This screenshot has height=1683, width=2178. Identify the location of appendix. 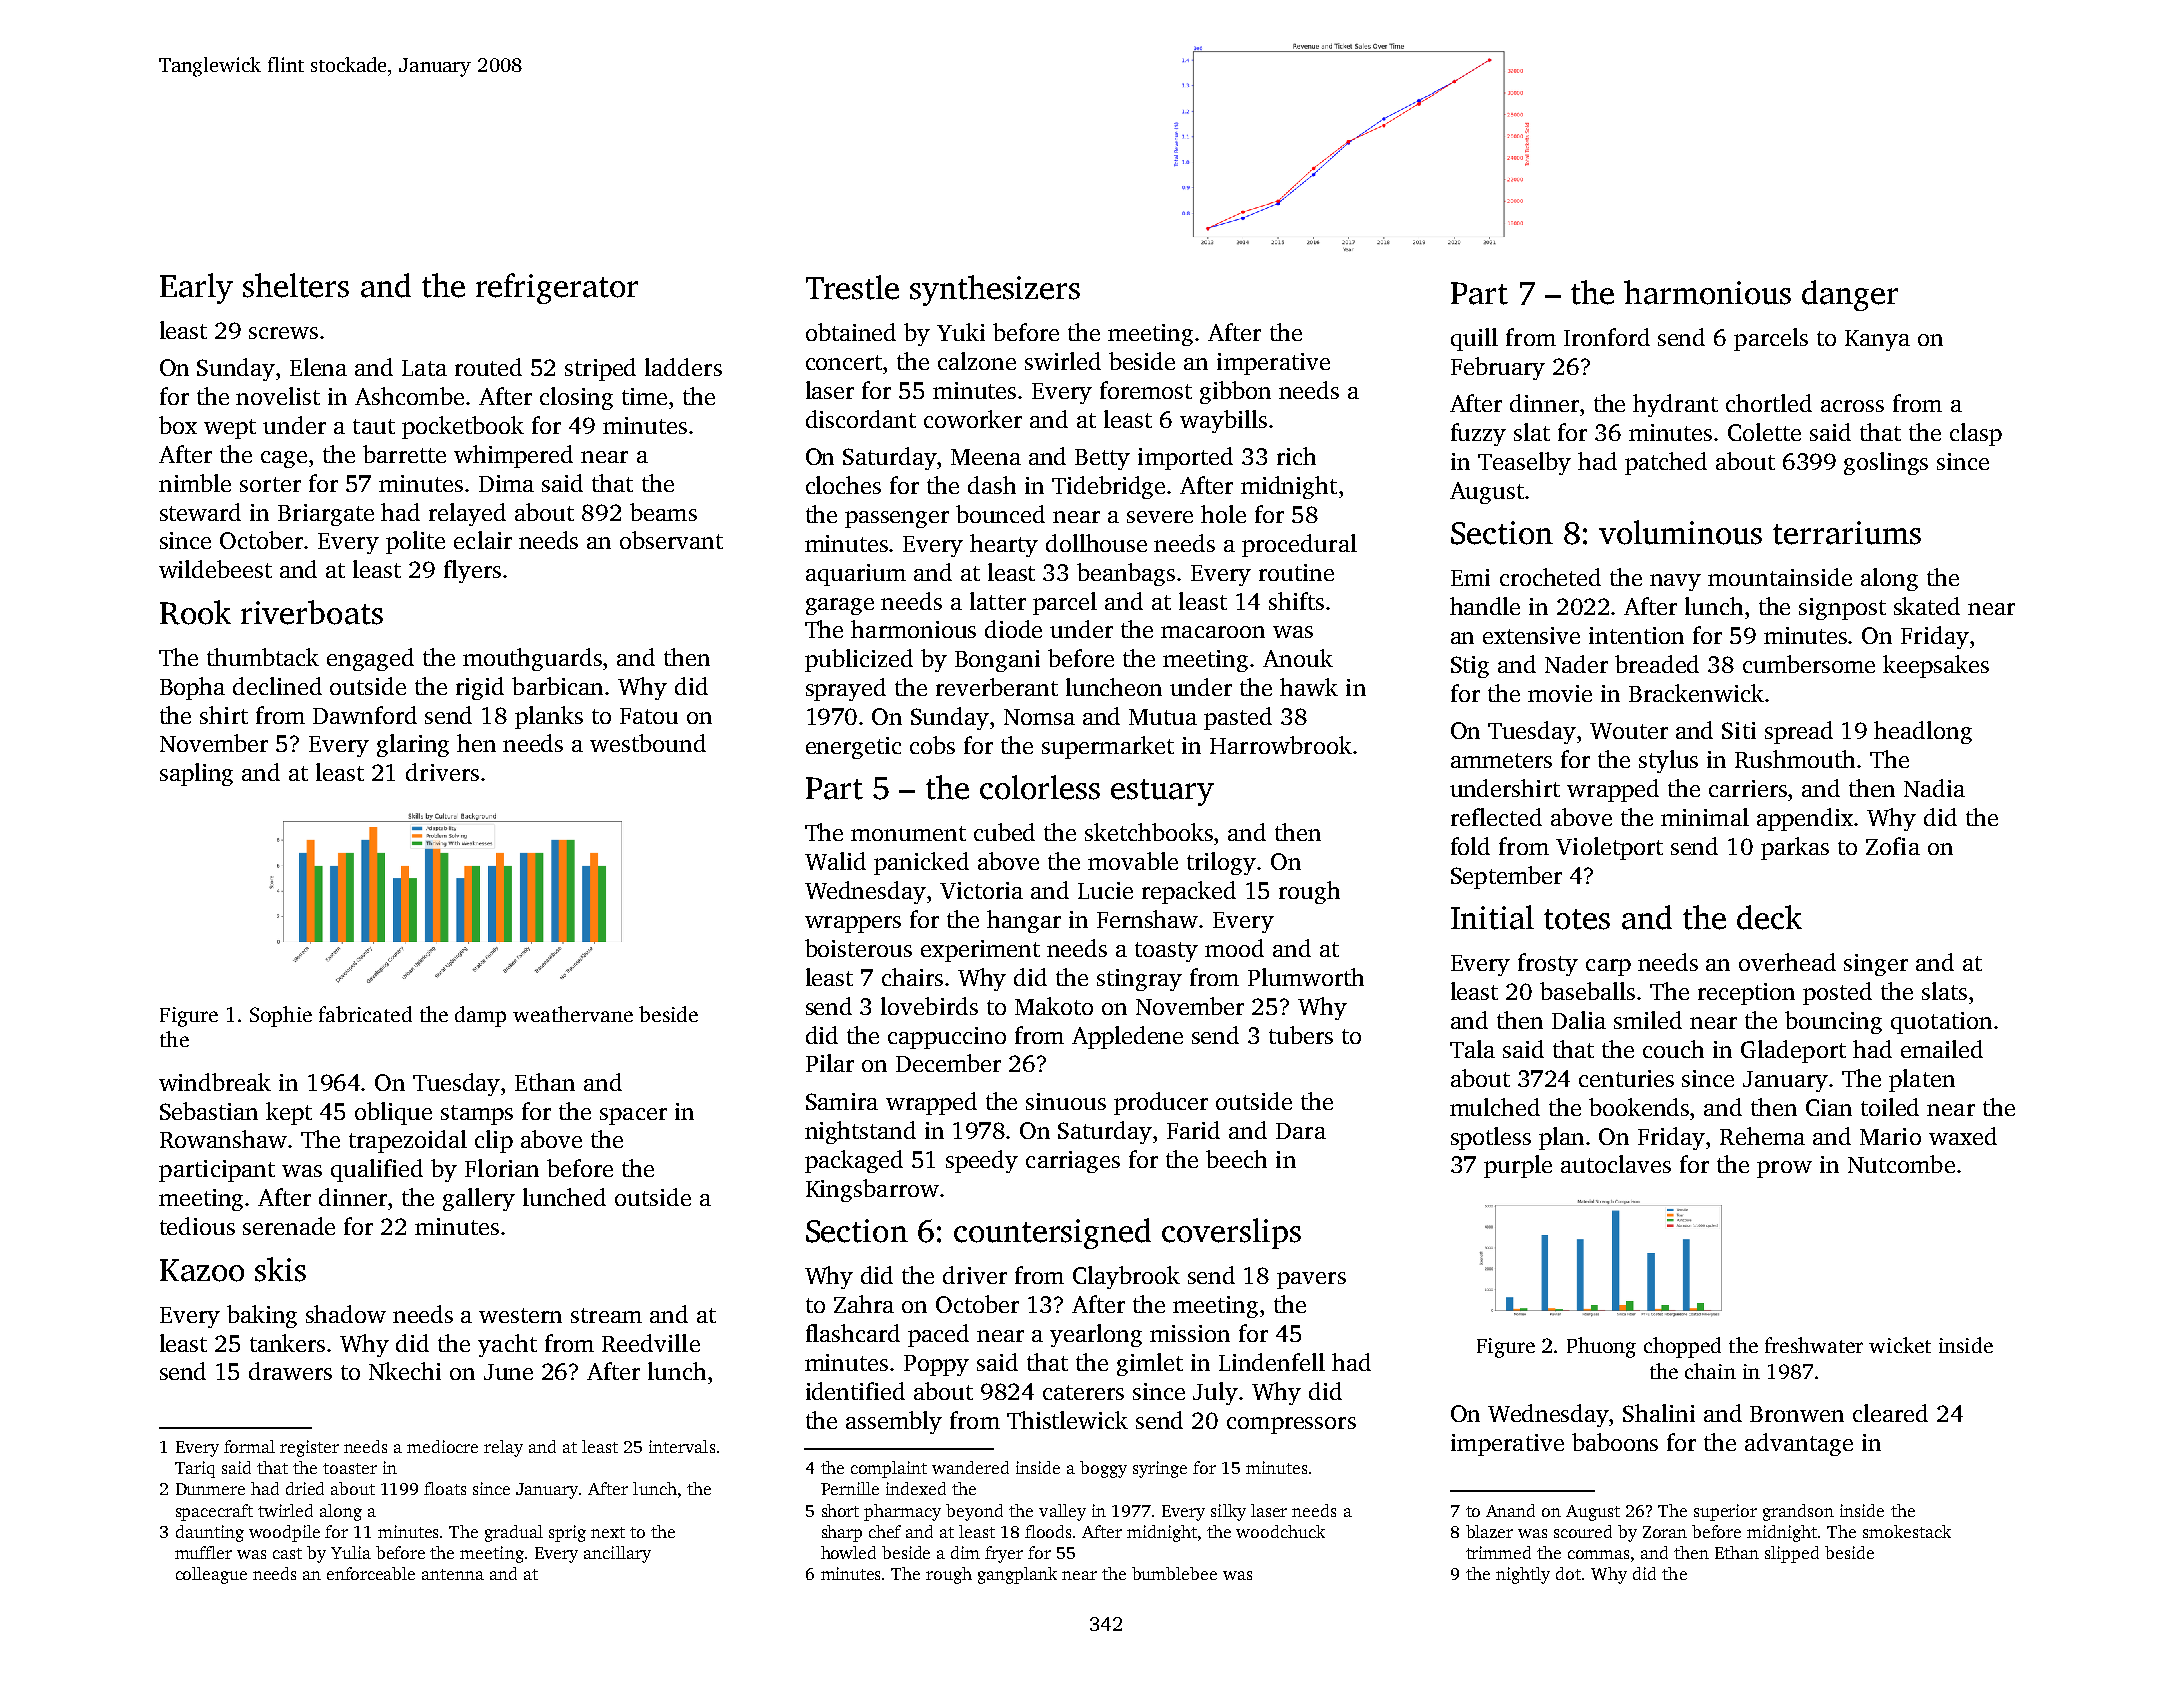
(1805, 819).
